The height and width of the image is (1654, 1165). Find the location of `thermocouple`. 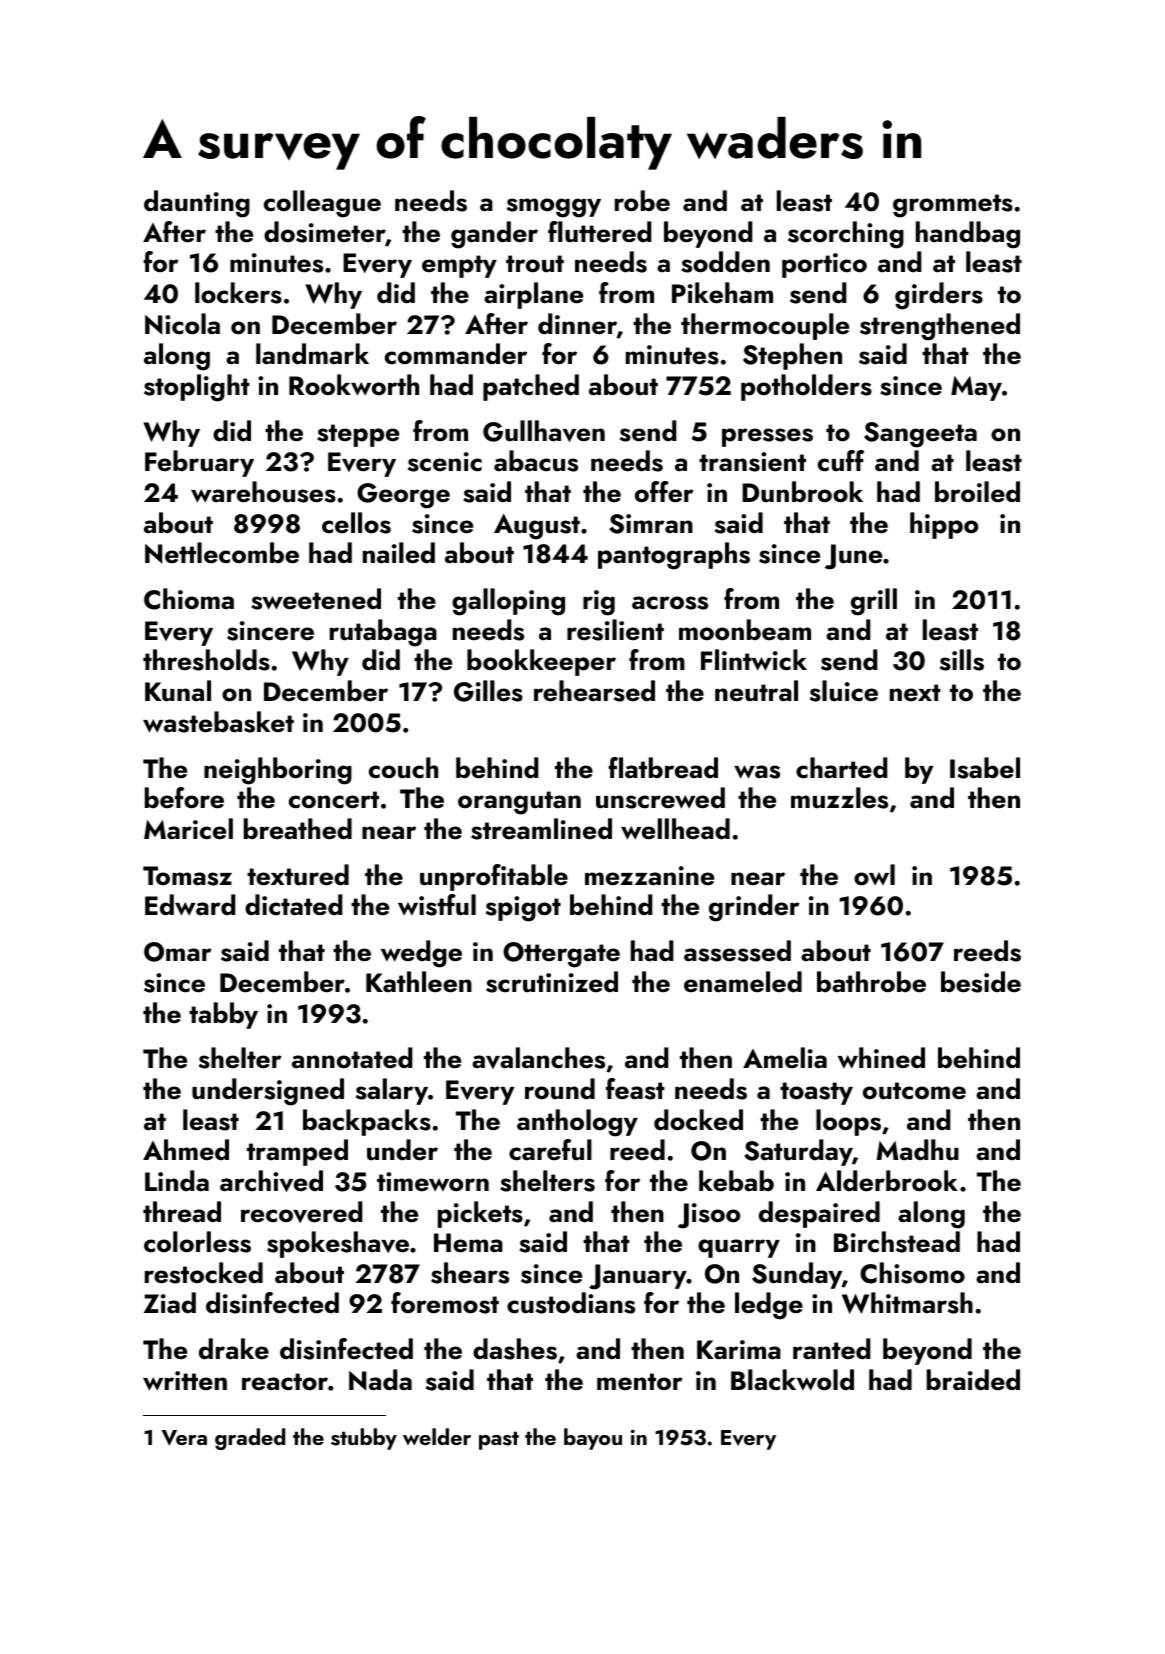

thermocouple is located at coordinates (765, 326).
